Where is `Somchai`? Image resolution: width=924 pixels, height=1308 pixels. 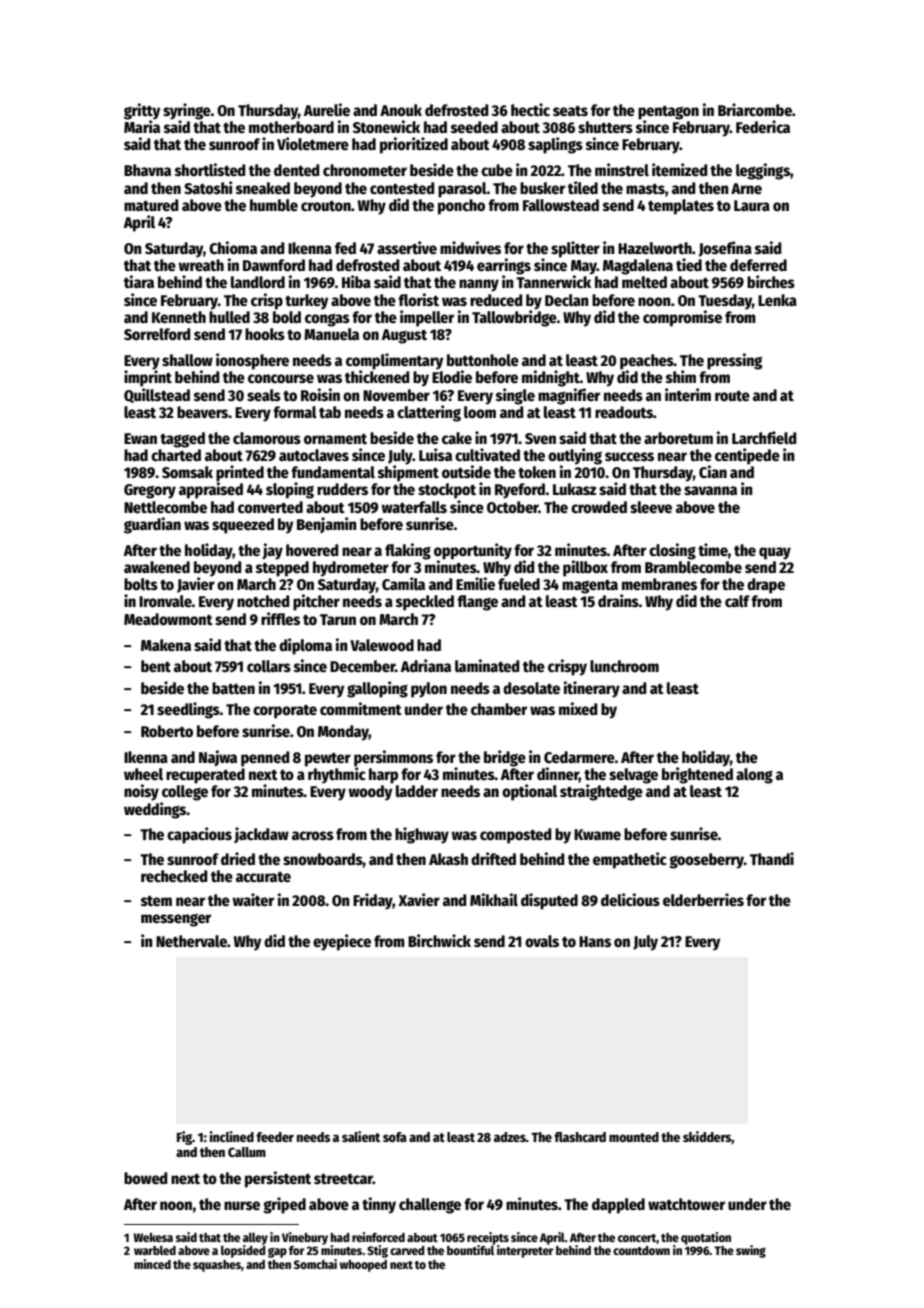 Somchai is located at coordinates (315, 1264).
